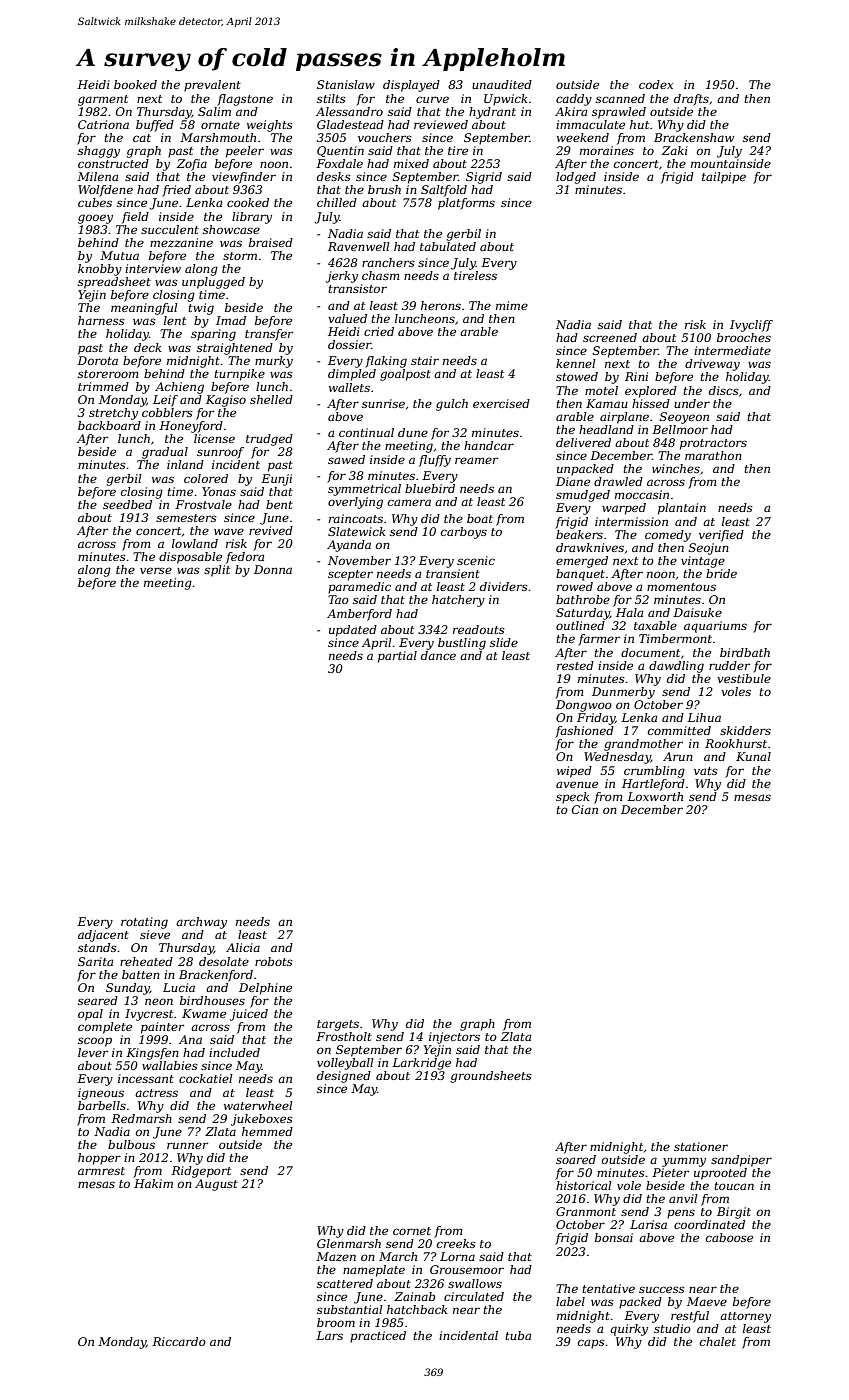 This screenshot has height=1400, width=849. What do you see at coordinates (274, 961) in the screenshot?
I see `robots` at bounding box center [274, 961].
